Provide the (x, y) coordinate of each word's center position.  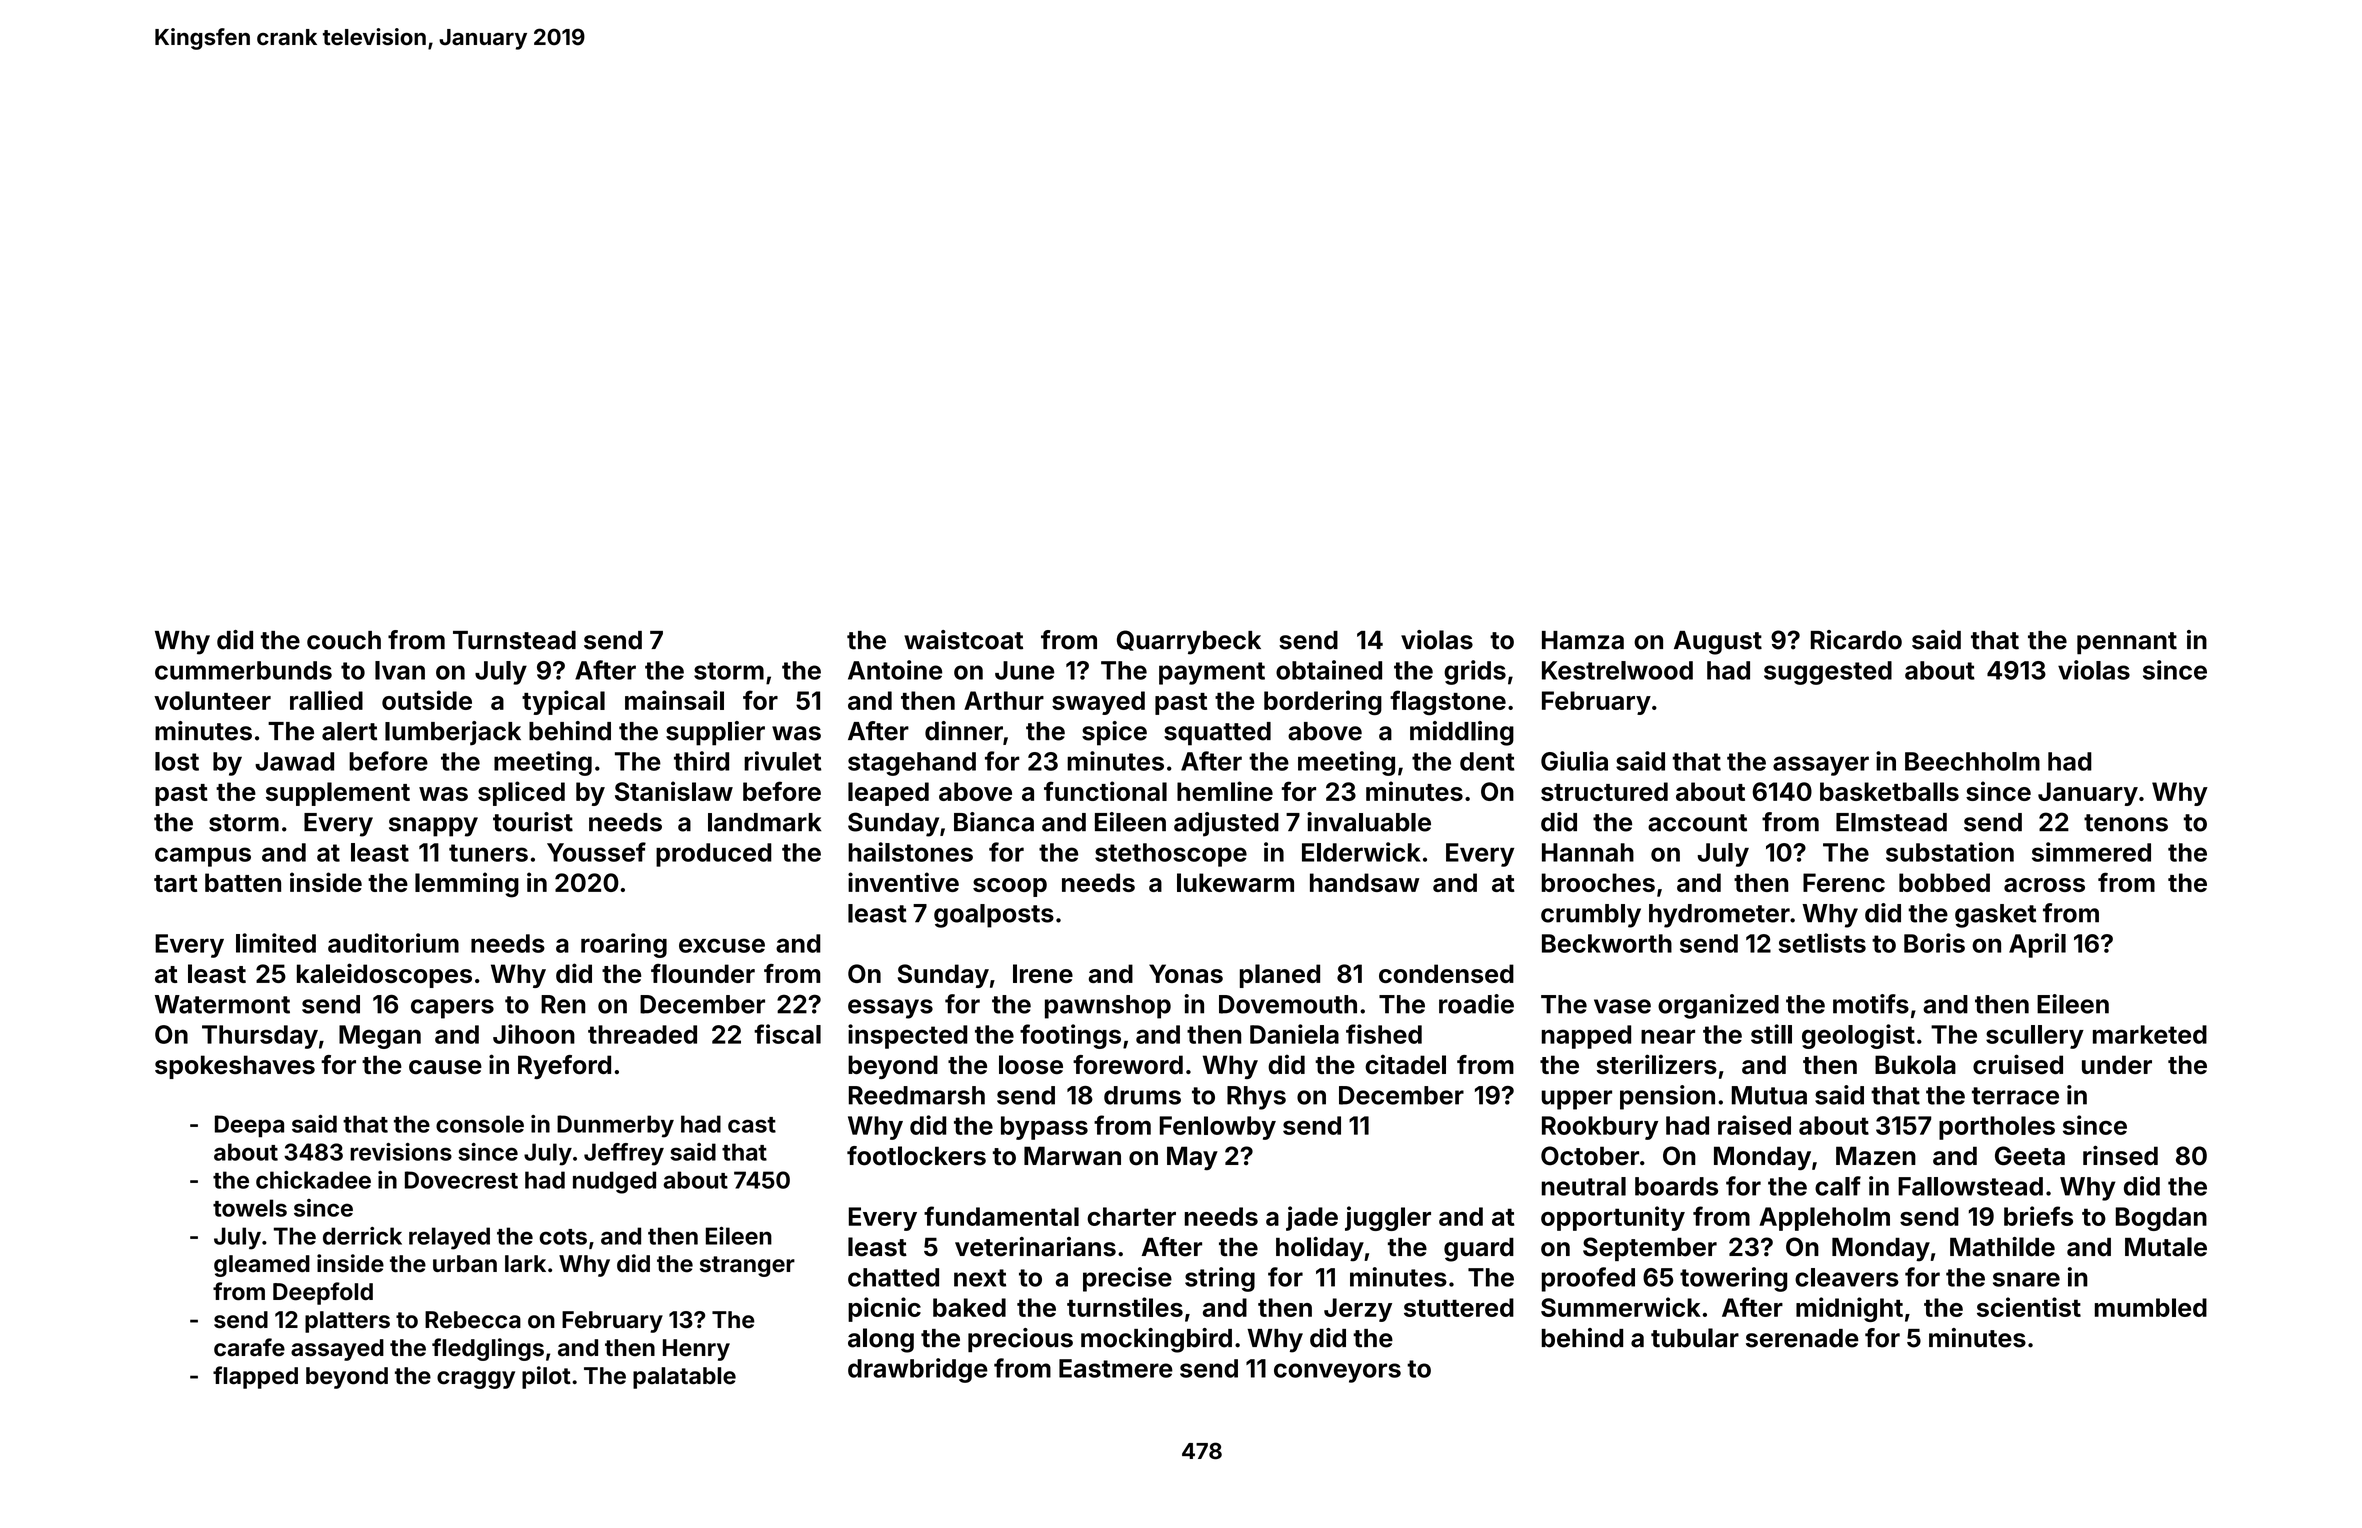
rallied (326, 700)
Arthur (1004, 700)
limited (276, 943)
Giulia (1574, 761)
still (1771, 1034)
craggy (476, 1380)
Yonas (1186, 973)
